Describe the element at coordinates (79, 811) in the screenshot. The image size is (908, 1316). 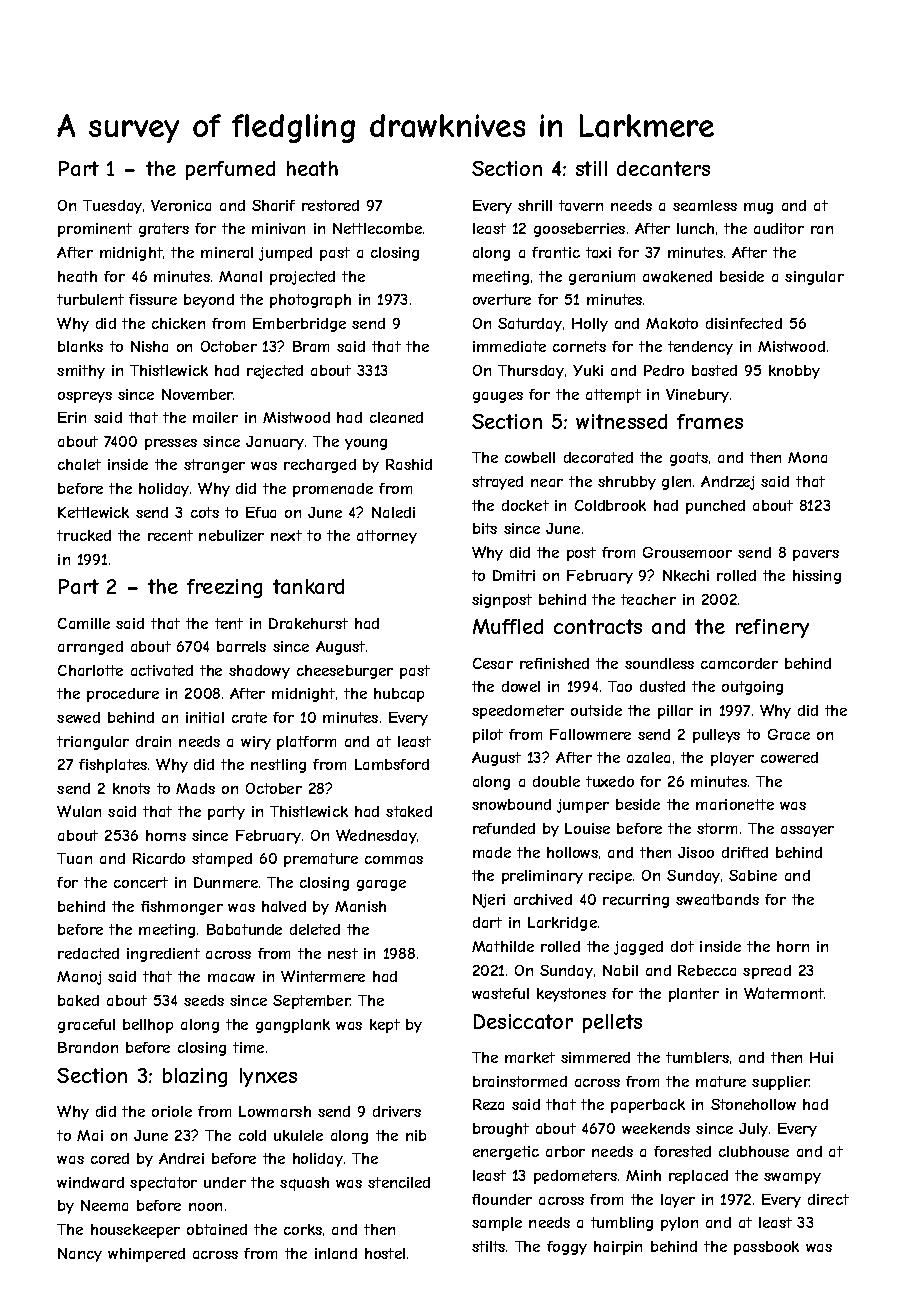
I see `Wulan` at that location.
